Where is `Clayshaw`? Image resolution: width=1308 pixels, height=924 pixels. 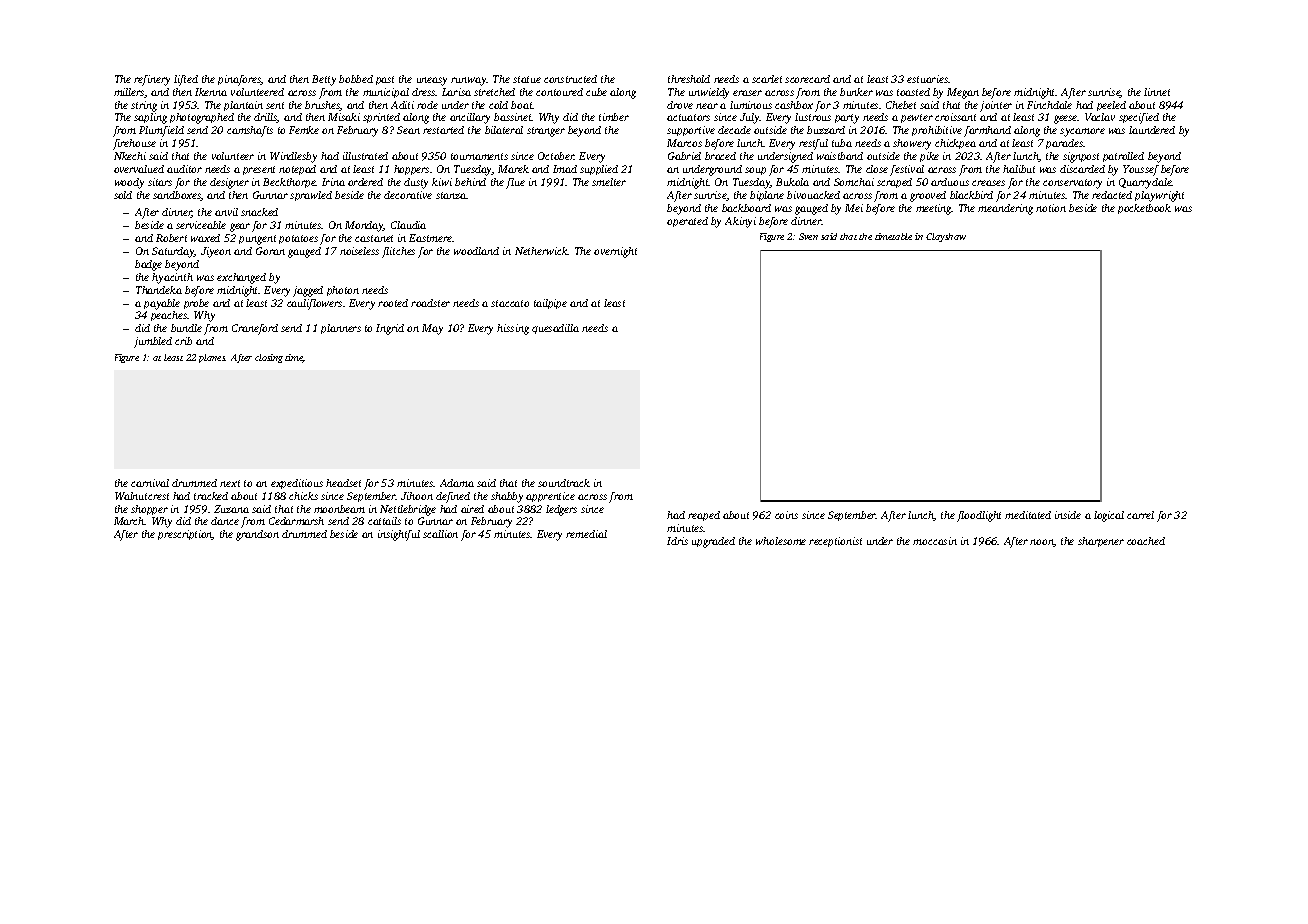
Clayshaw is located at coordinates (946, 237).
